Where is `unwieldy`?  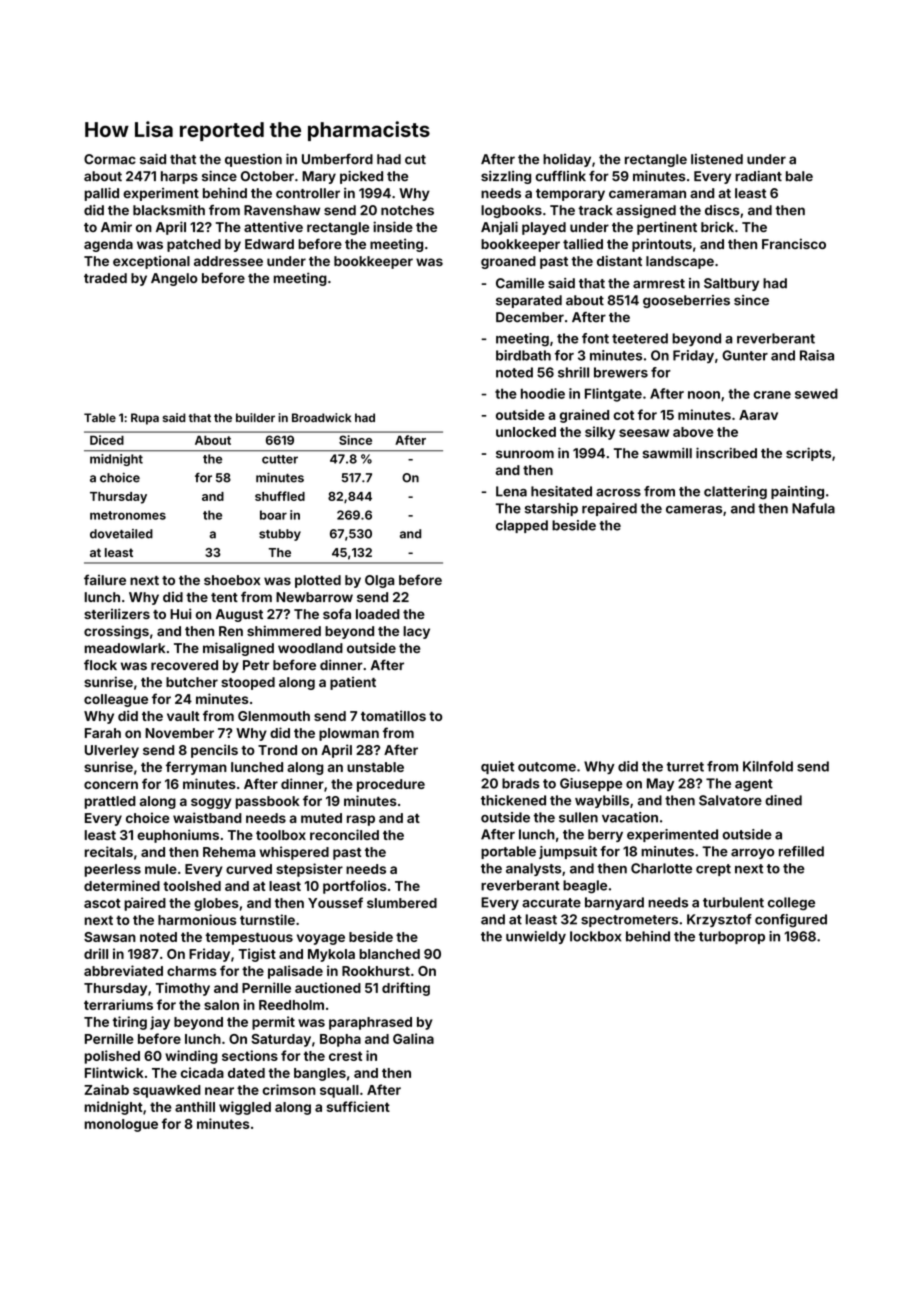
unwieldy is located at coordinates (536, 937).
